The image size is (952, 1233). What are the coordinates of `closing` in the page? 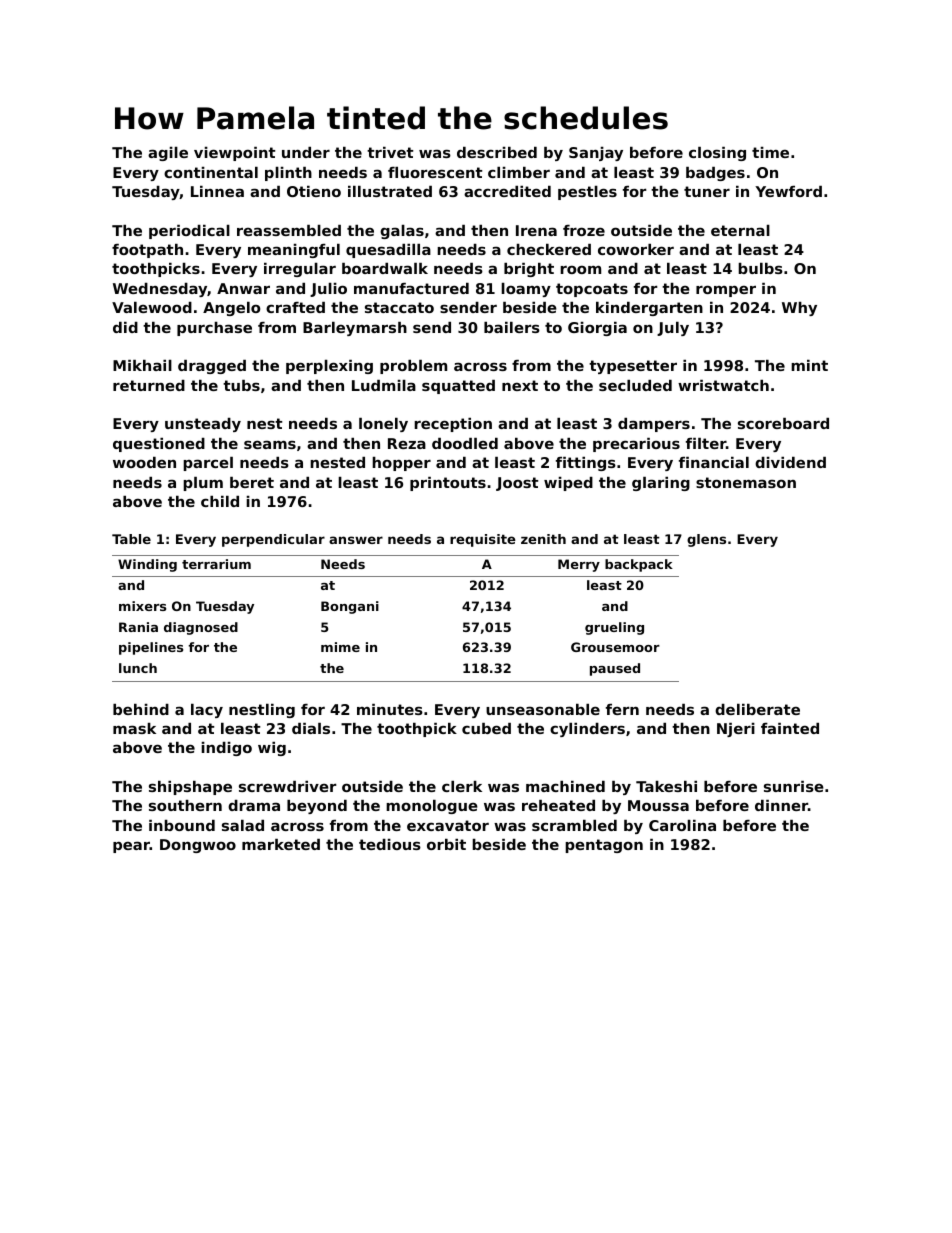 It's located at (717, 154).
